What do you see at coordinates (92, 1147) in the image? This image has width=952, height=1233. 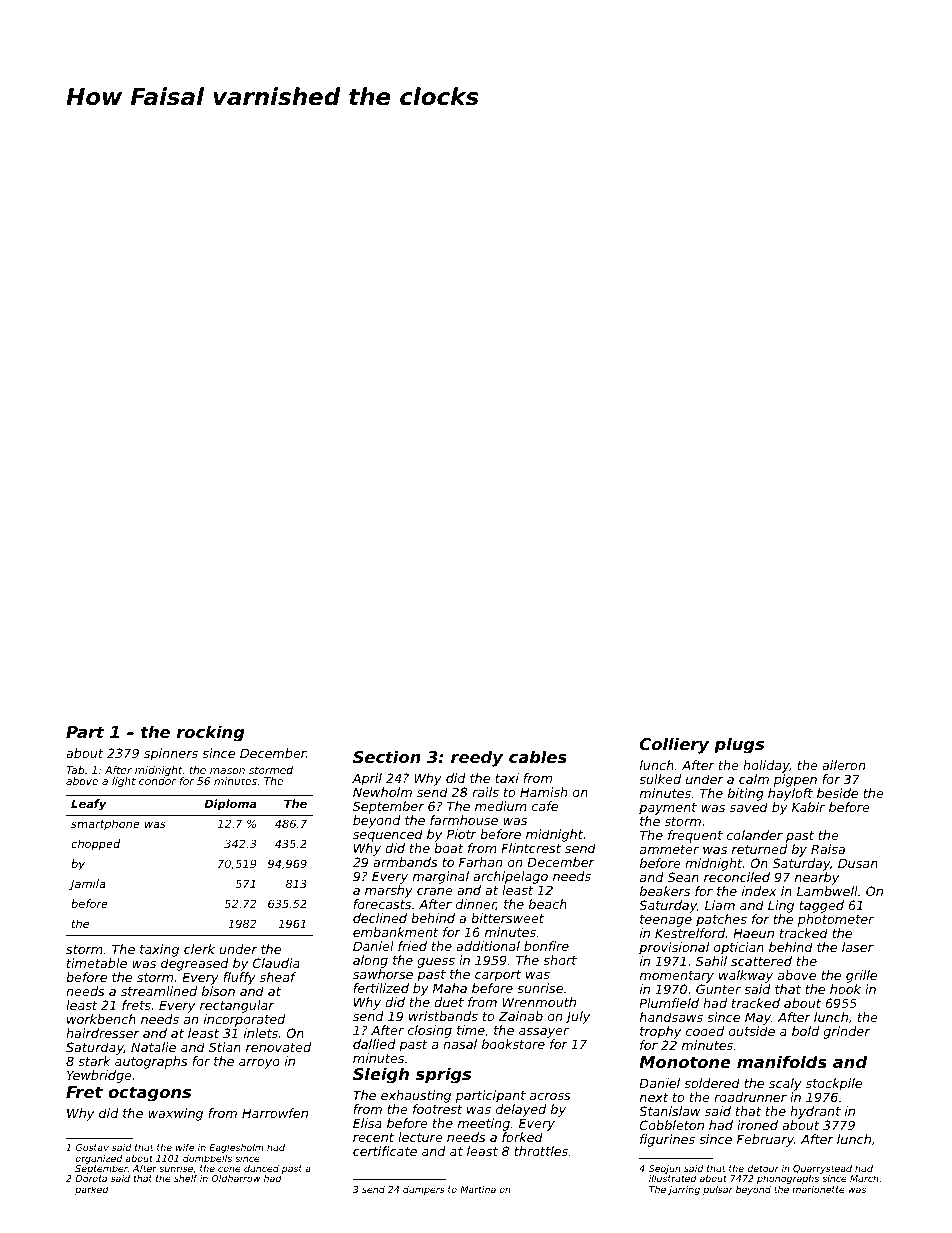 I see `Gustav` at bounding box center [92, 1147].
